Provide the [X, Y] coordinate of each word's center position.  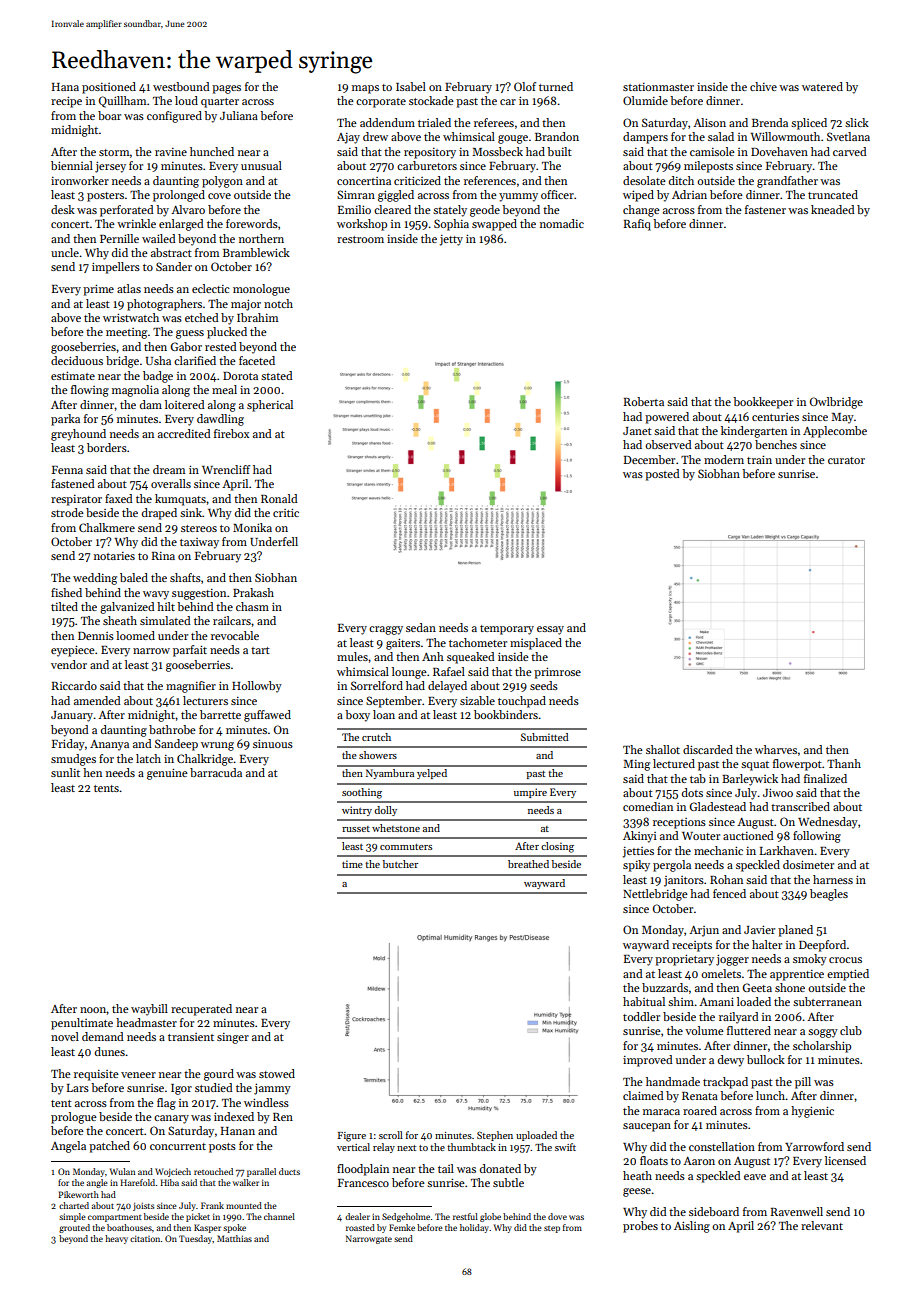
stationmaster [658, 87]
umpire [530, 793]
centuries [775, 417]
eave [755, 1177]
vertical [353, 1147]
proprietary [684, 960]
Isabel [411, 86]
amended [97, 700]
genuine [167, 774]
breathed [528, 864]
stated [277, 375]
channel [279, 1216]
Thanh [844, 763]
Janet [637, 431]
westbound [181, 86]
